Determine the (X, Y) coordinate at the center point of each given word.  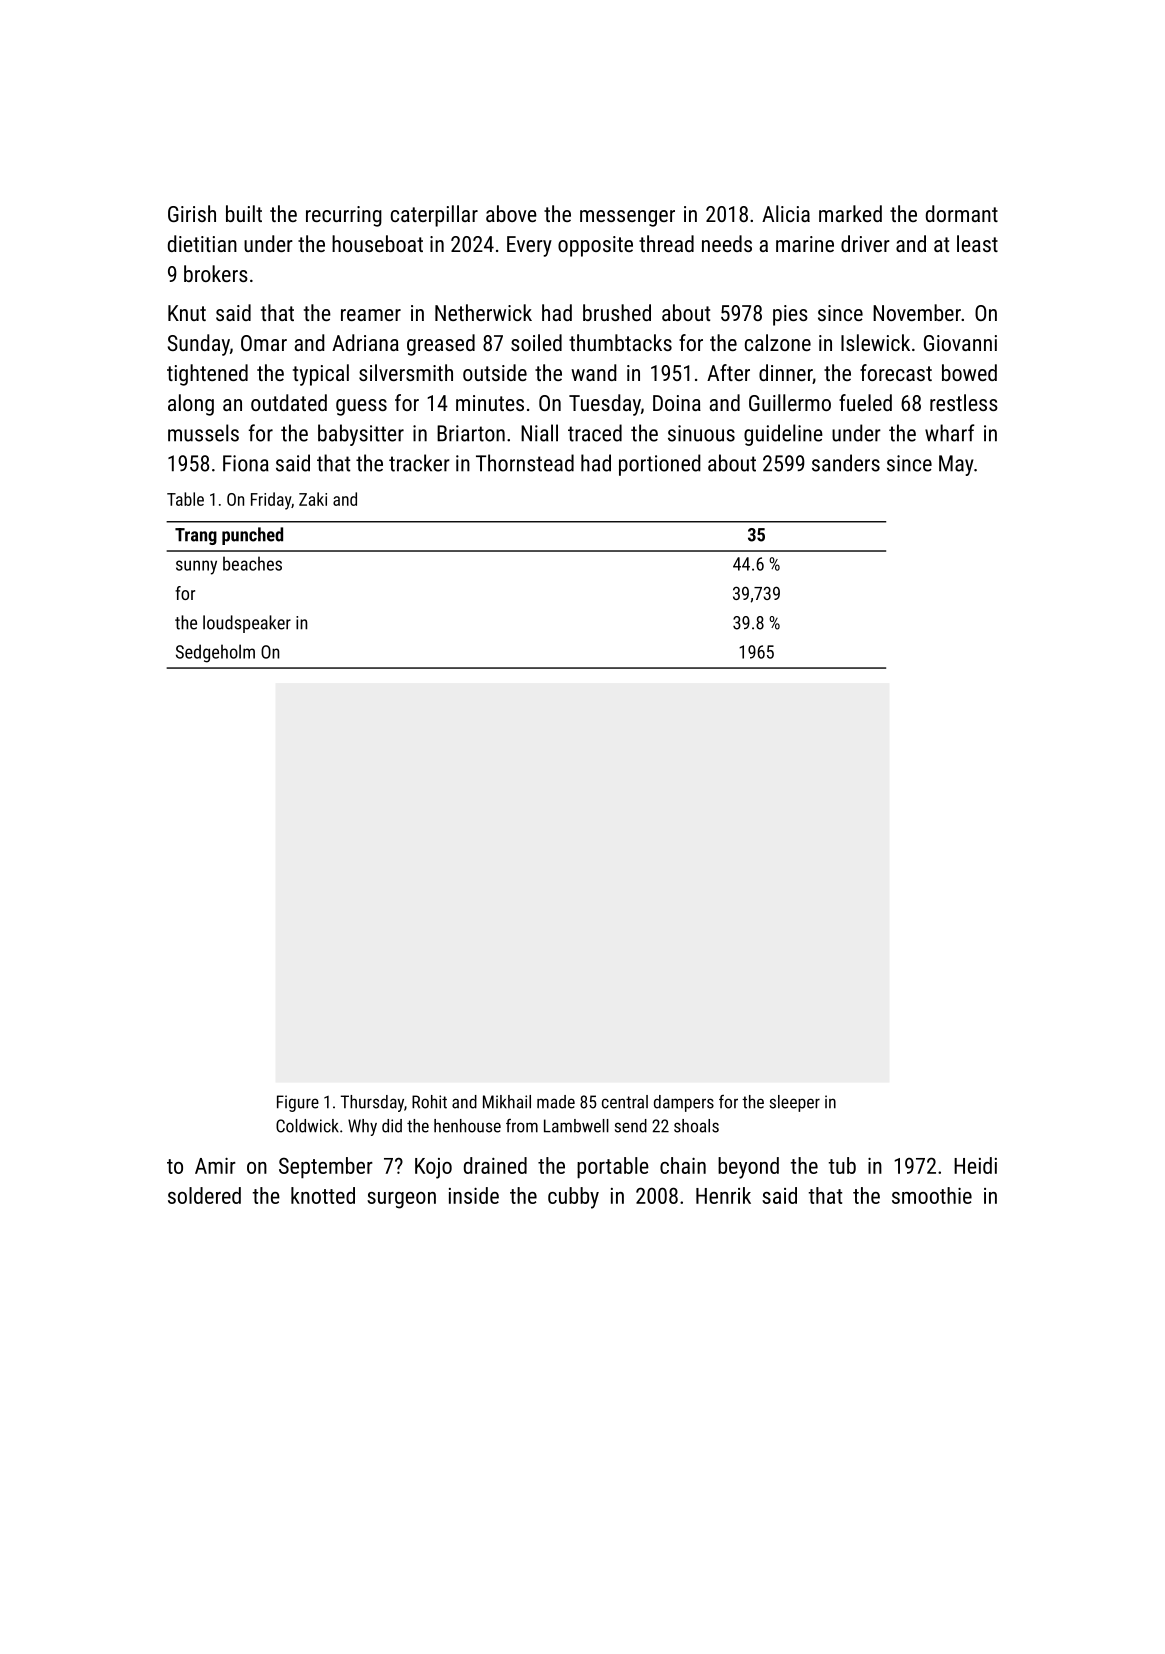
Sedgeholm (215, 653)
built (244, 213)
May (956, 465)
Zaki (313, 499)
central (625, 1102)
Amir (215, 1166)
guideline (783, 435)
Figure (298, 1103)
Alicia (786, 213)
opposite (595, 246)
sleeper (795, 1103)
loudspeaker (247, 624)
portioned (660, 465)
